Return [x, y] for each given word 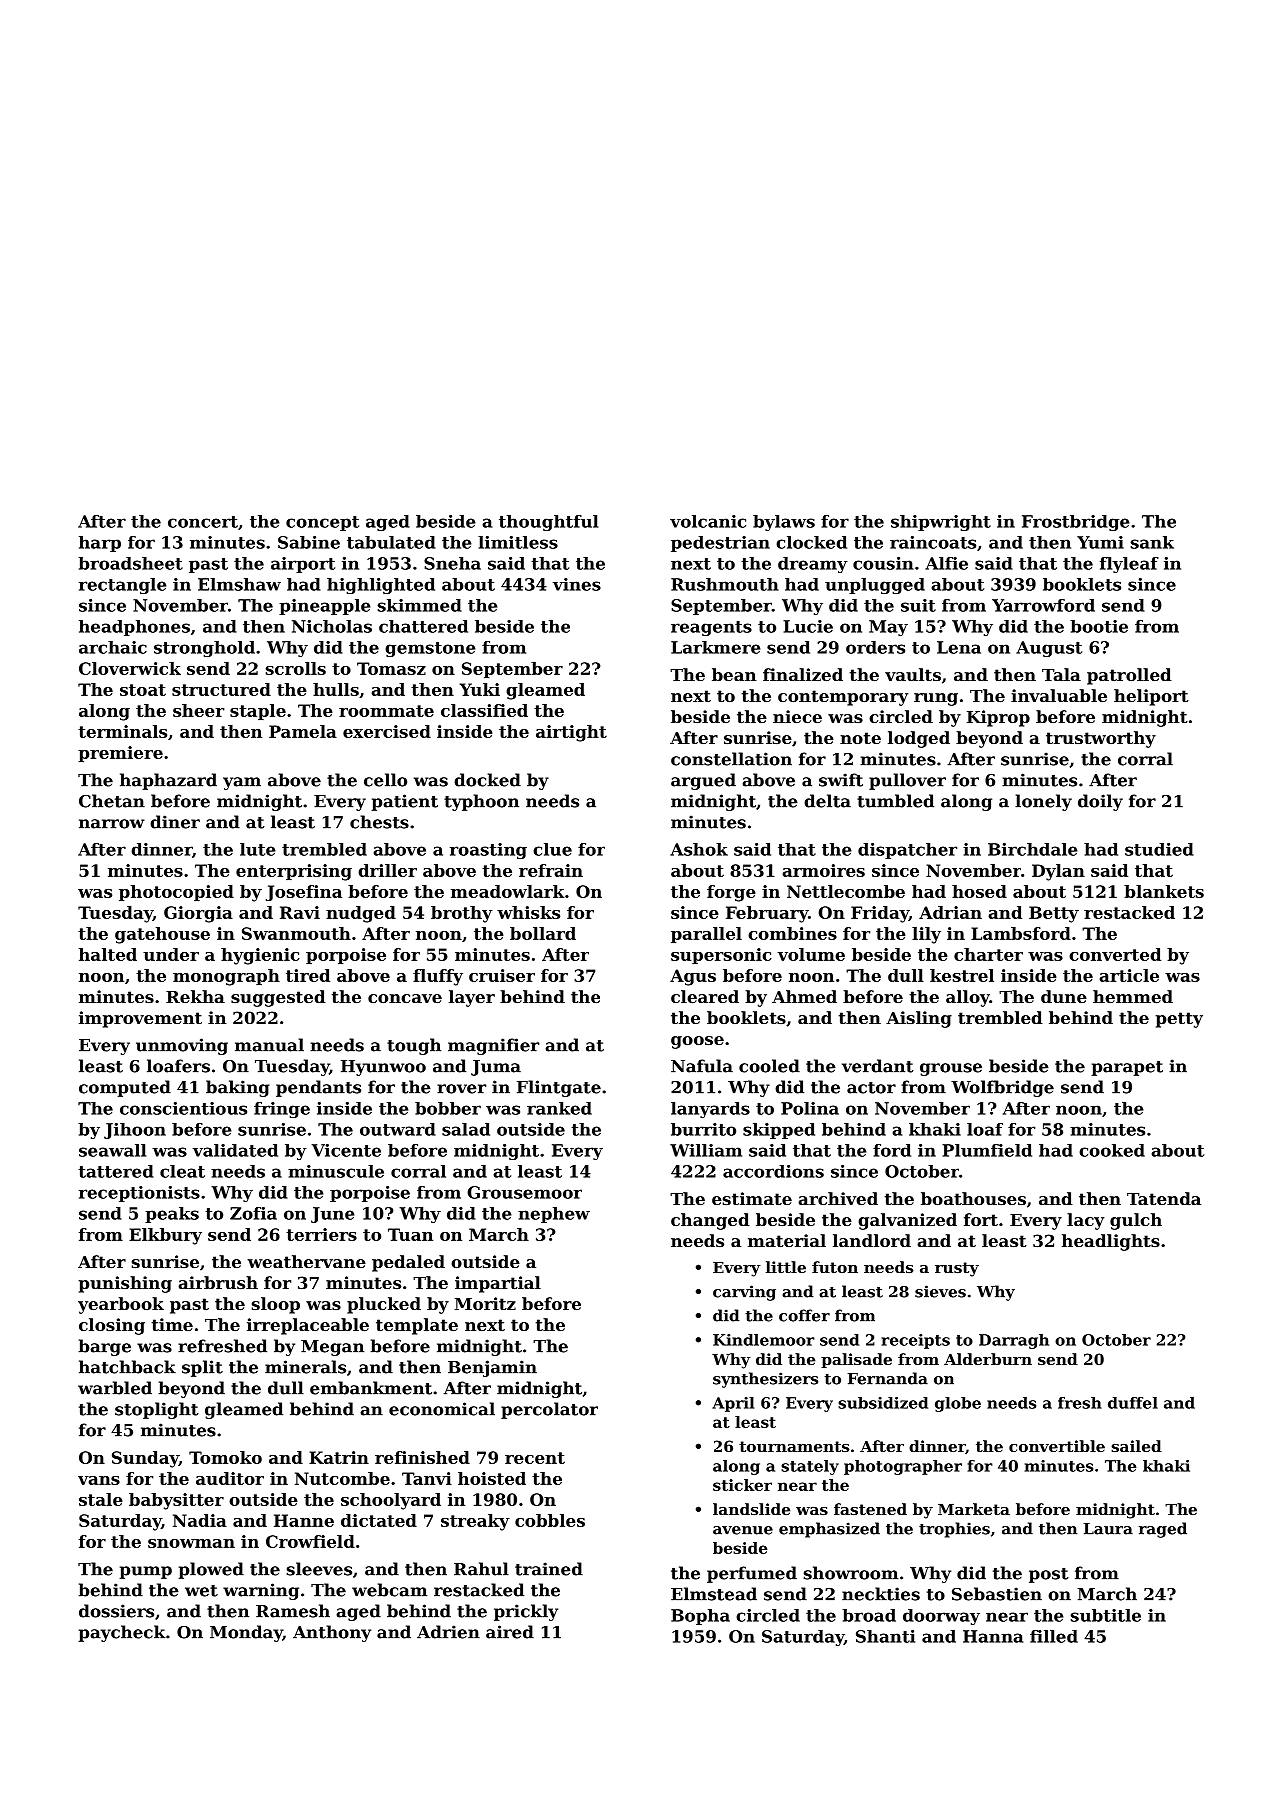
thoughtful [548, 523]
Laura [1108, 1529]
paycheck [122, 1633]
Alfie [946, 563]
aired [510, 1632]
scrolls [296, 668]
